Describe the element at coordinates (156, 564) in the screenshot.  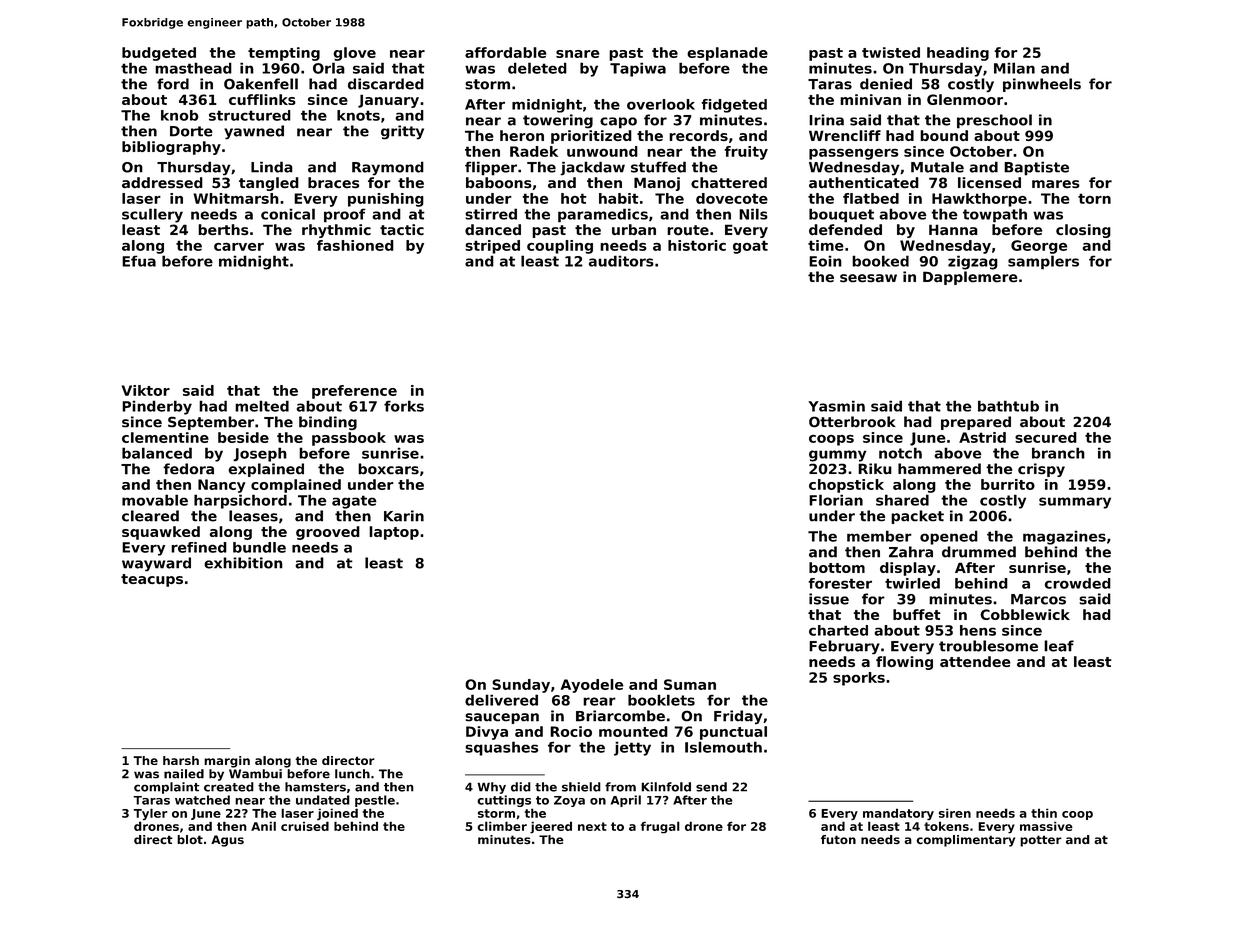
I see `wayward` at that location.
